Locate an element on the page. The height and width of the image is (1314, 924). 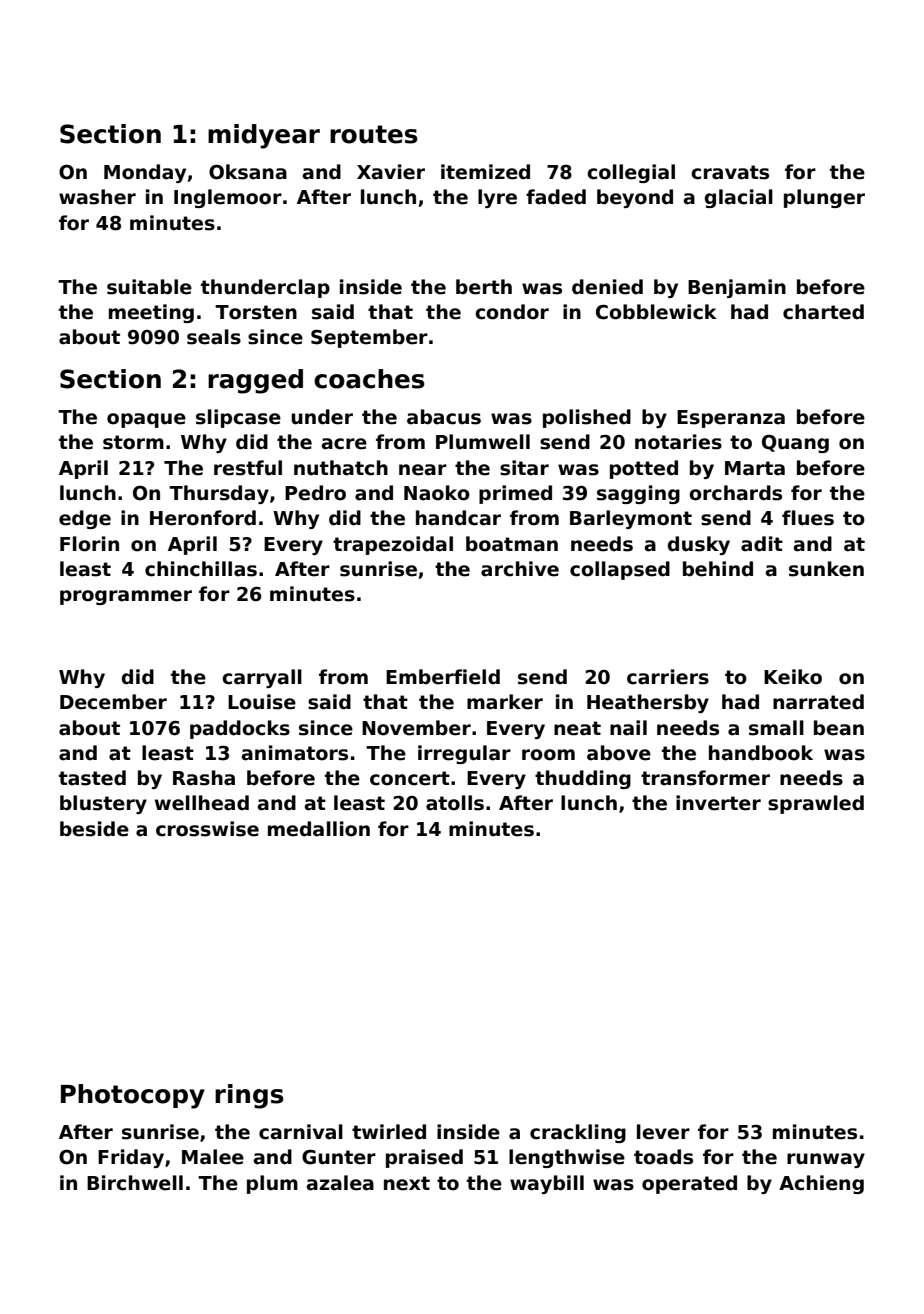
charted is located at coordinates (823, 312).
